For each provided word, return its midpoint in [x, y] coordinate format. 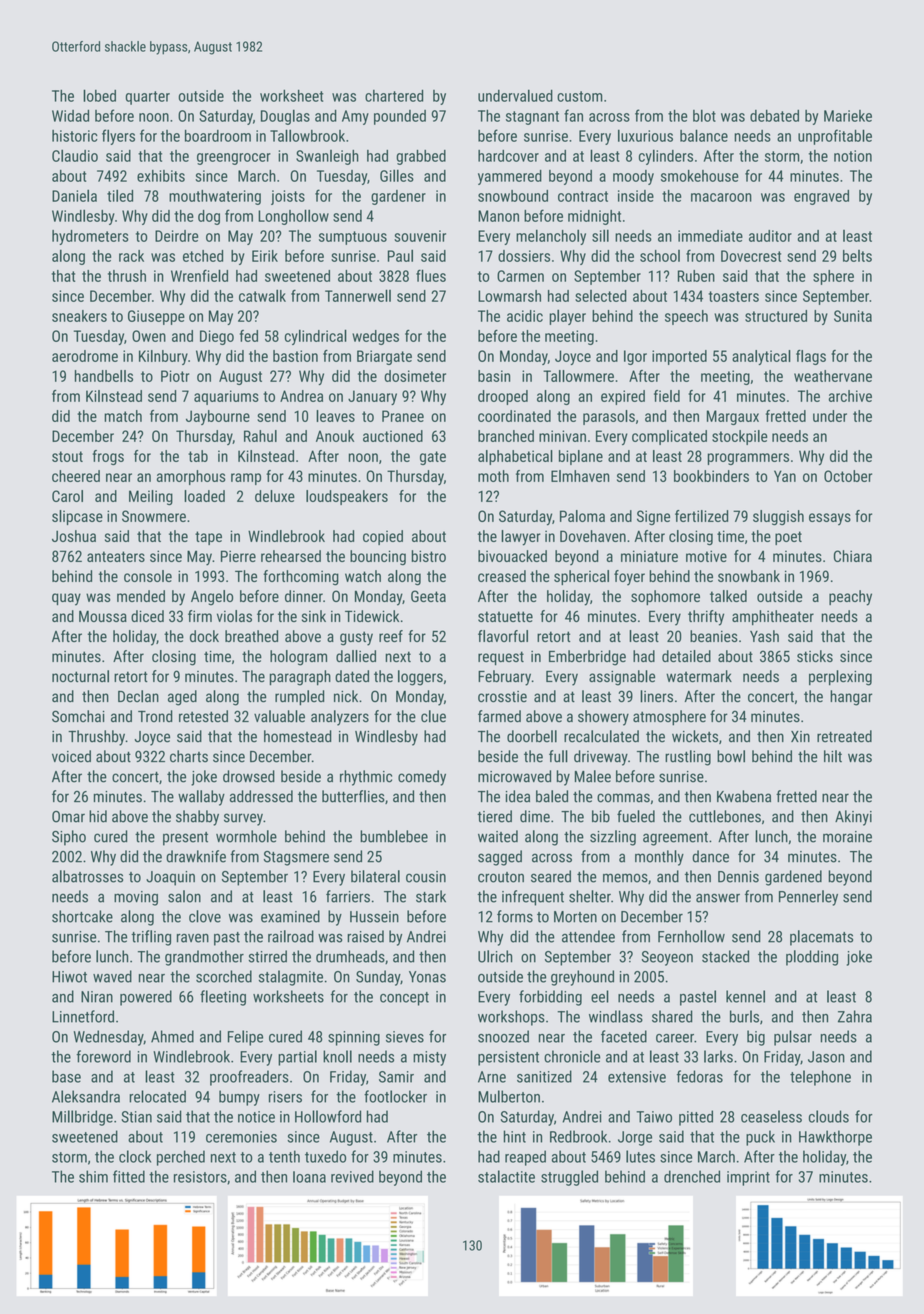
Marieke [848, 116]
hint [515, 1136]
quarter [148, 98]
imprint [748, 1178]
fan [573, 115]
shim [93, 1176]
